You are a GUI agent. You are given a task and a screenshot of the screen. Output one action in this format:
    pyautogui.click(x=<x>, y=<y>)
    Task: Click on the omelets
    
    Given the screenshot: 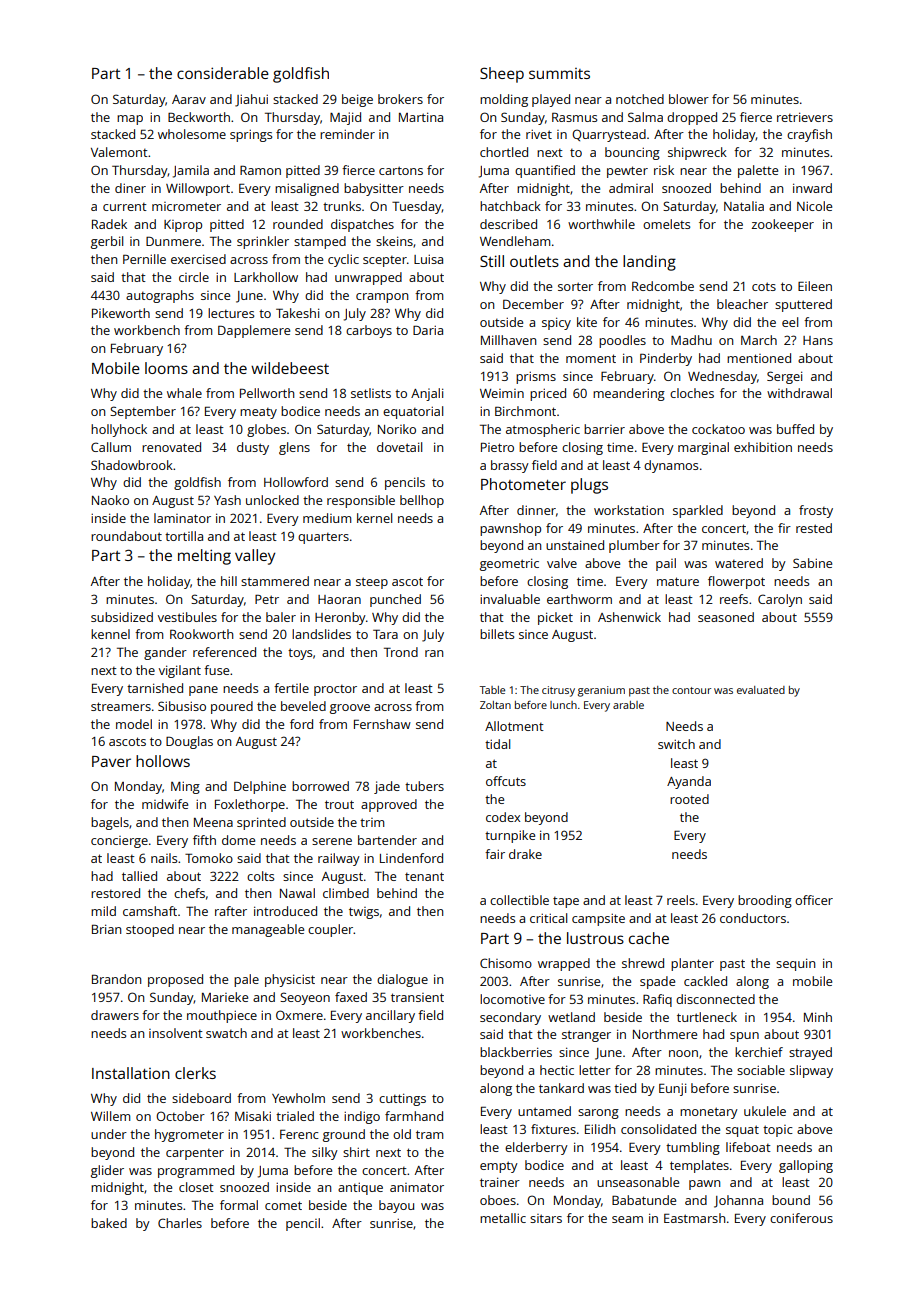 What is the action you would take?
    pyautogui.click(x=666, y=224)
